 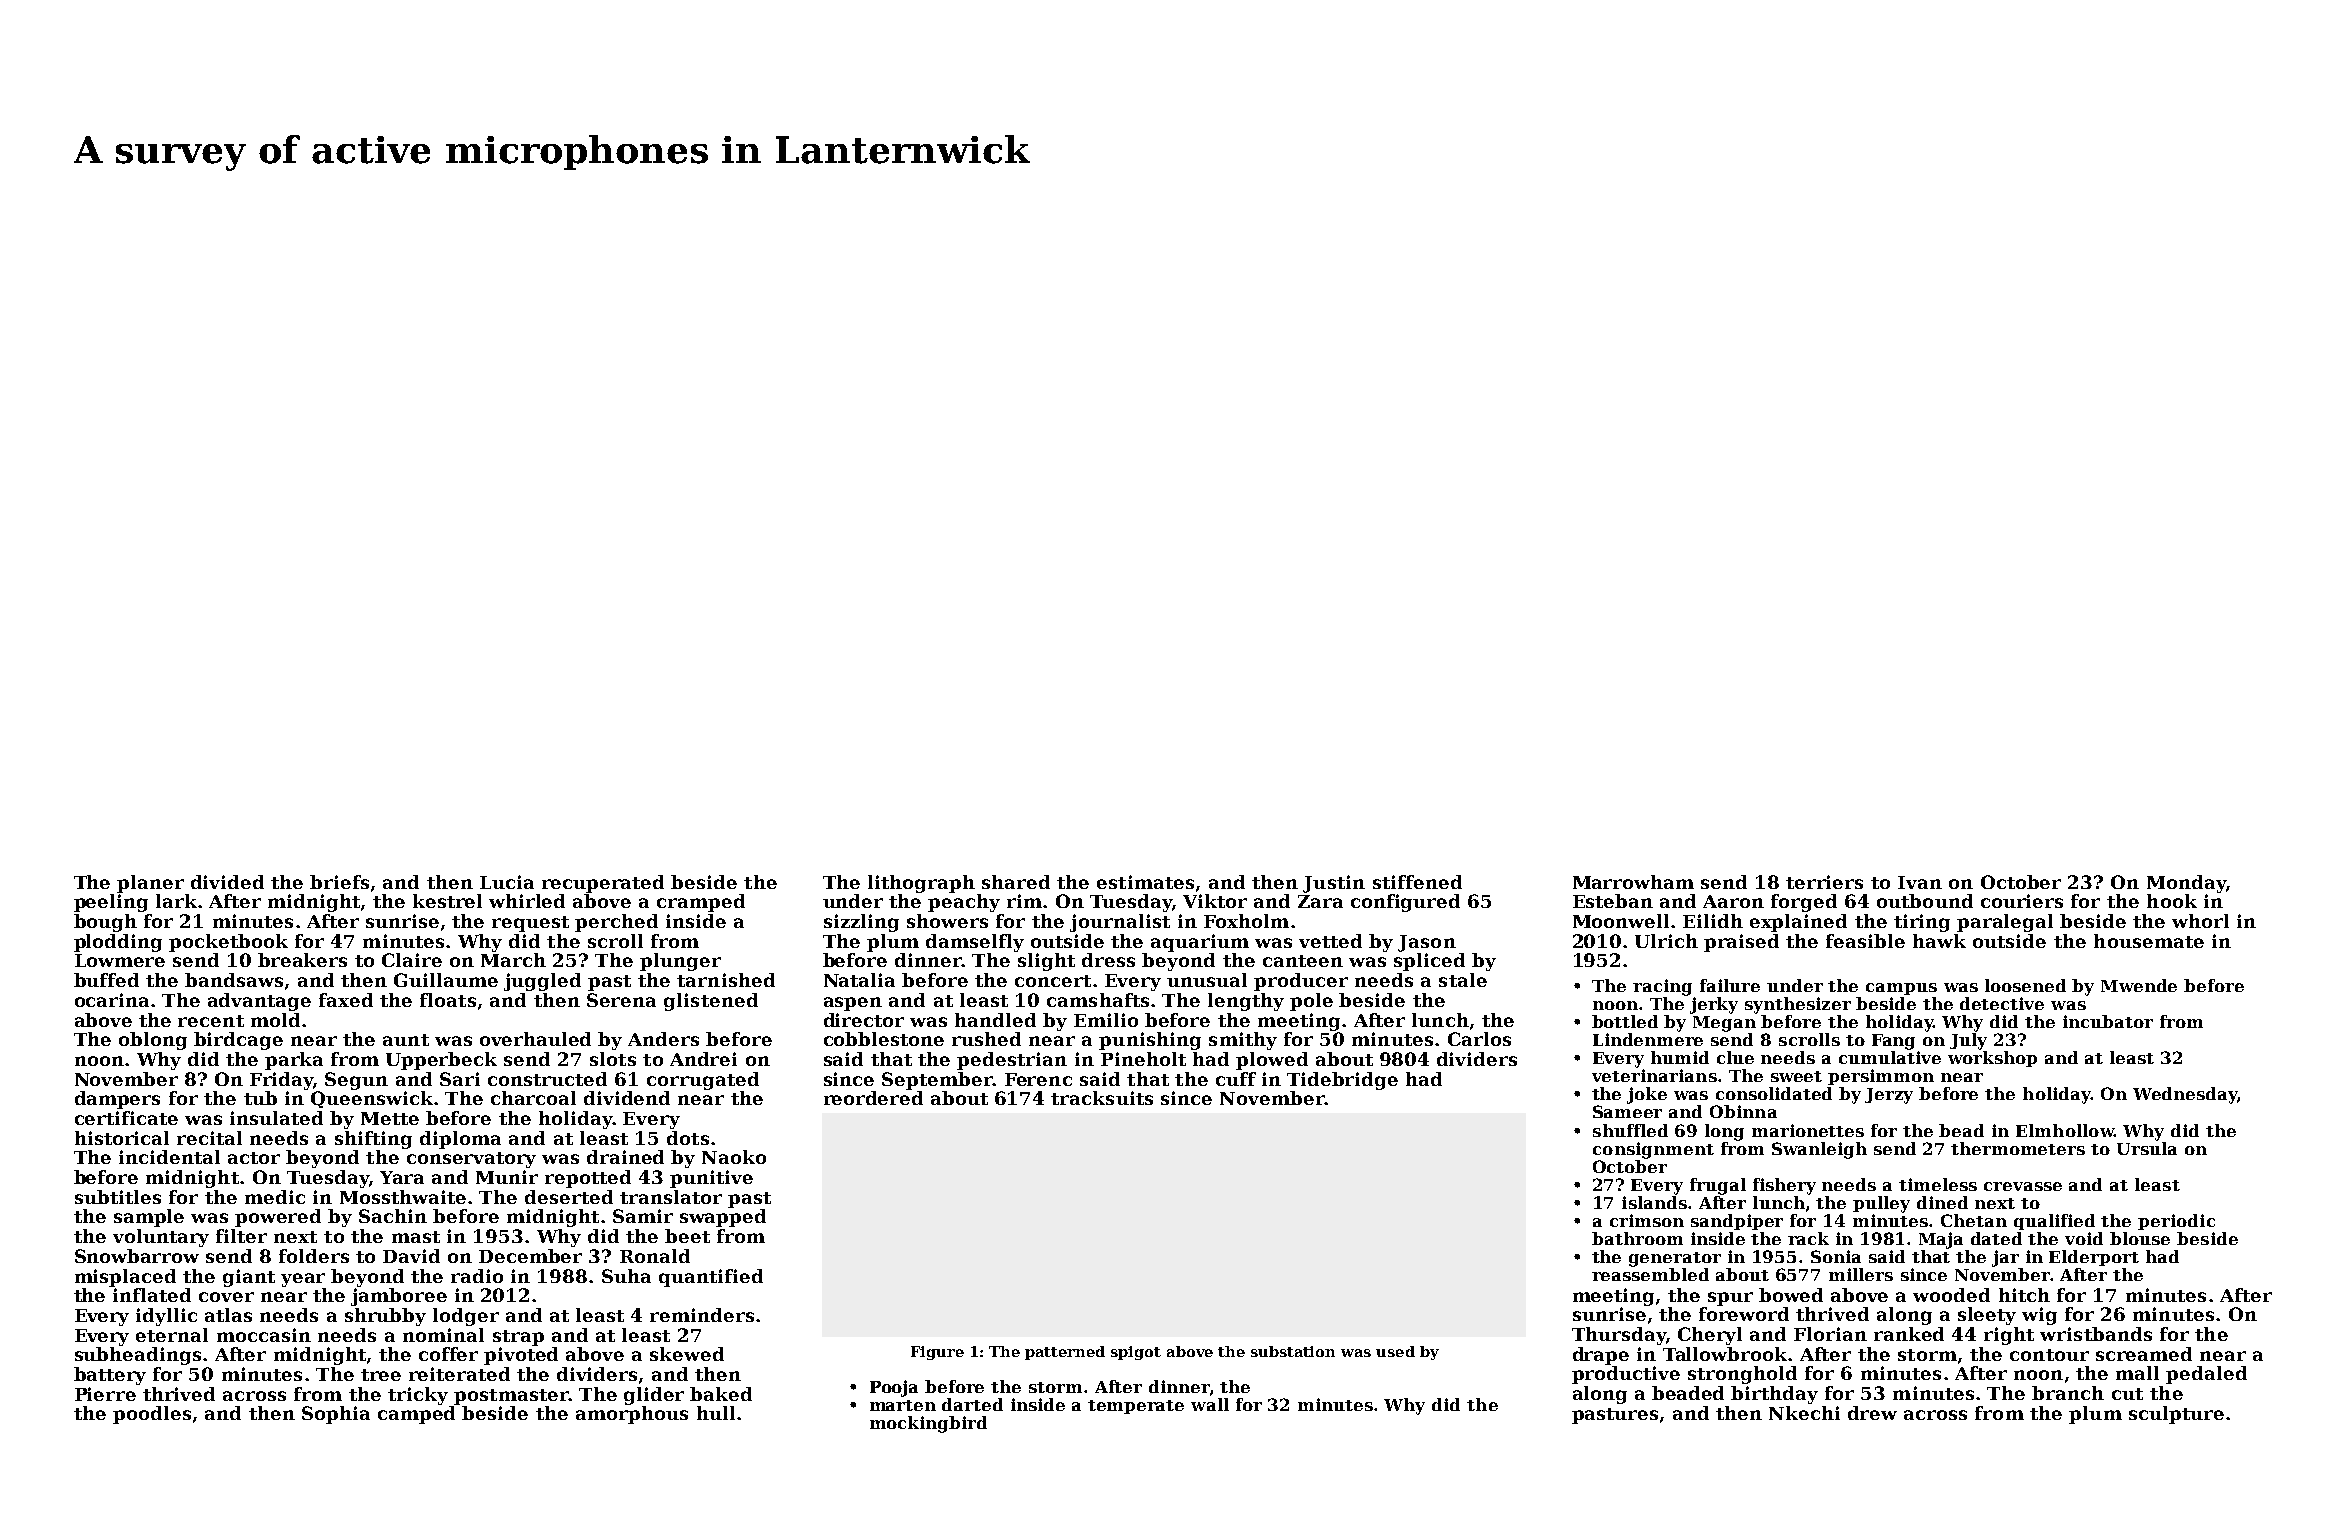 I want to click on crevasse, so click(x=2023, y=1186).
